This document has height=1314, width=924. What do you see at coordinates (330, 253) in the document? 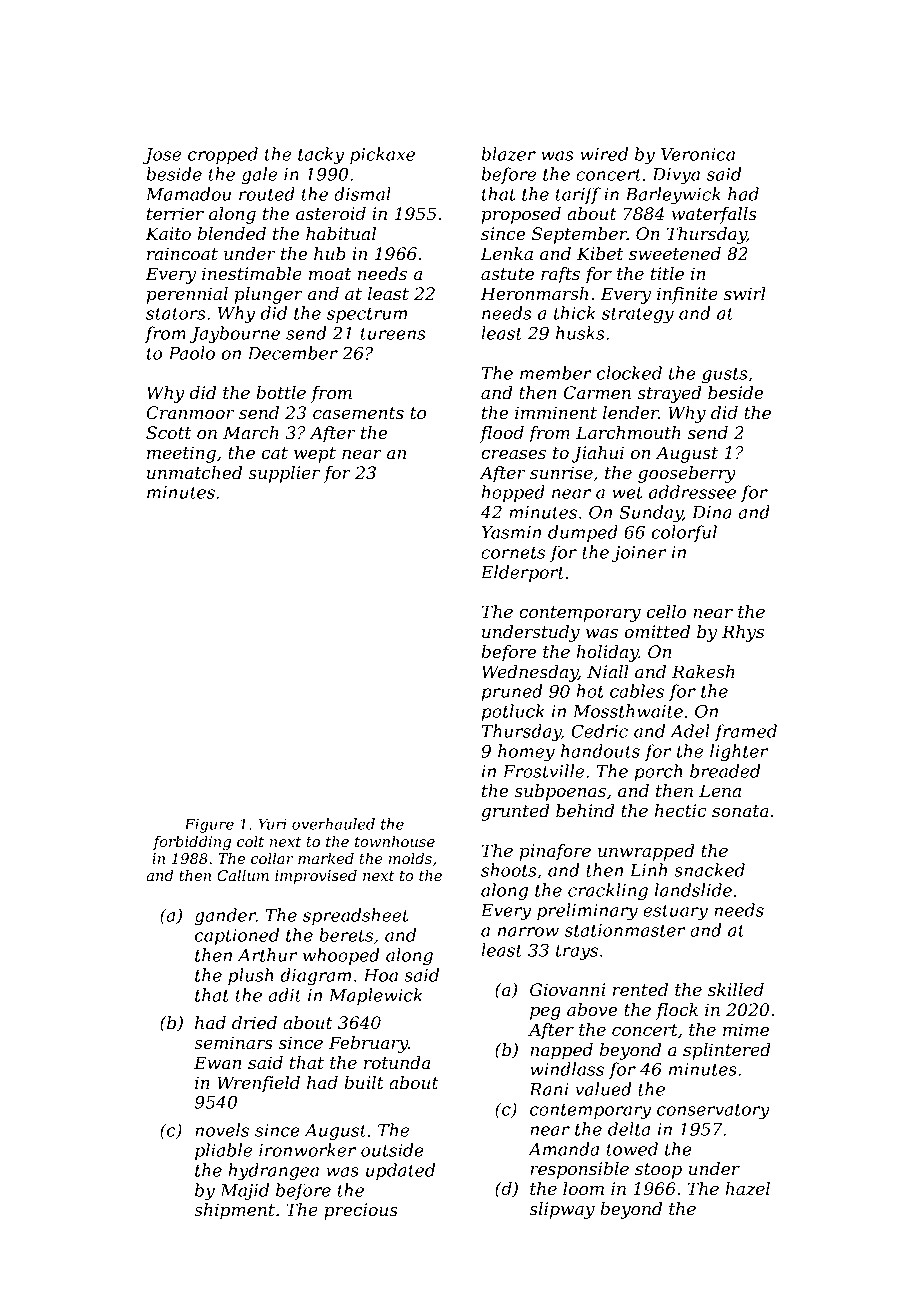
I see `hub` at bounding box center [330, 253].
